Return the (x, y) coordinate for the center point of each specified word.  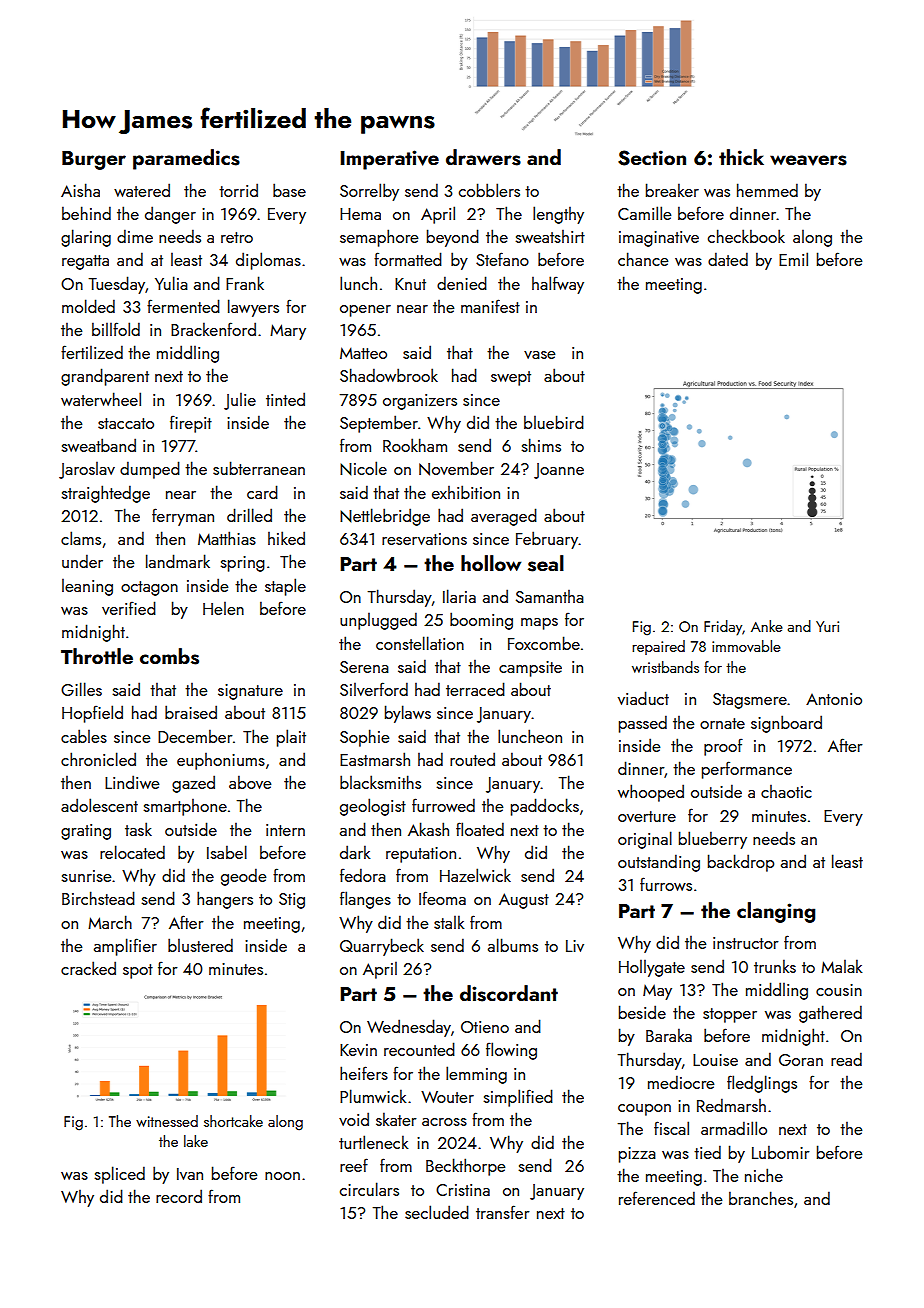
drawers (483, 157)
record (179, 1196)
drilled (249, 515)
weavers (808, 160)
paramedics (186, 159)
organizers (420, 402)
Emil (793, 259)
